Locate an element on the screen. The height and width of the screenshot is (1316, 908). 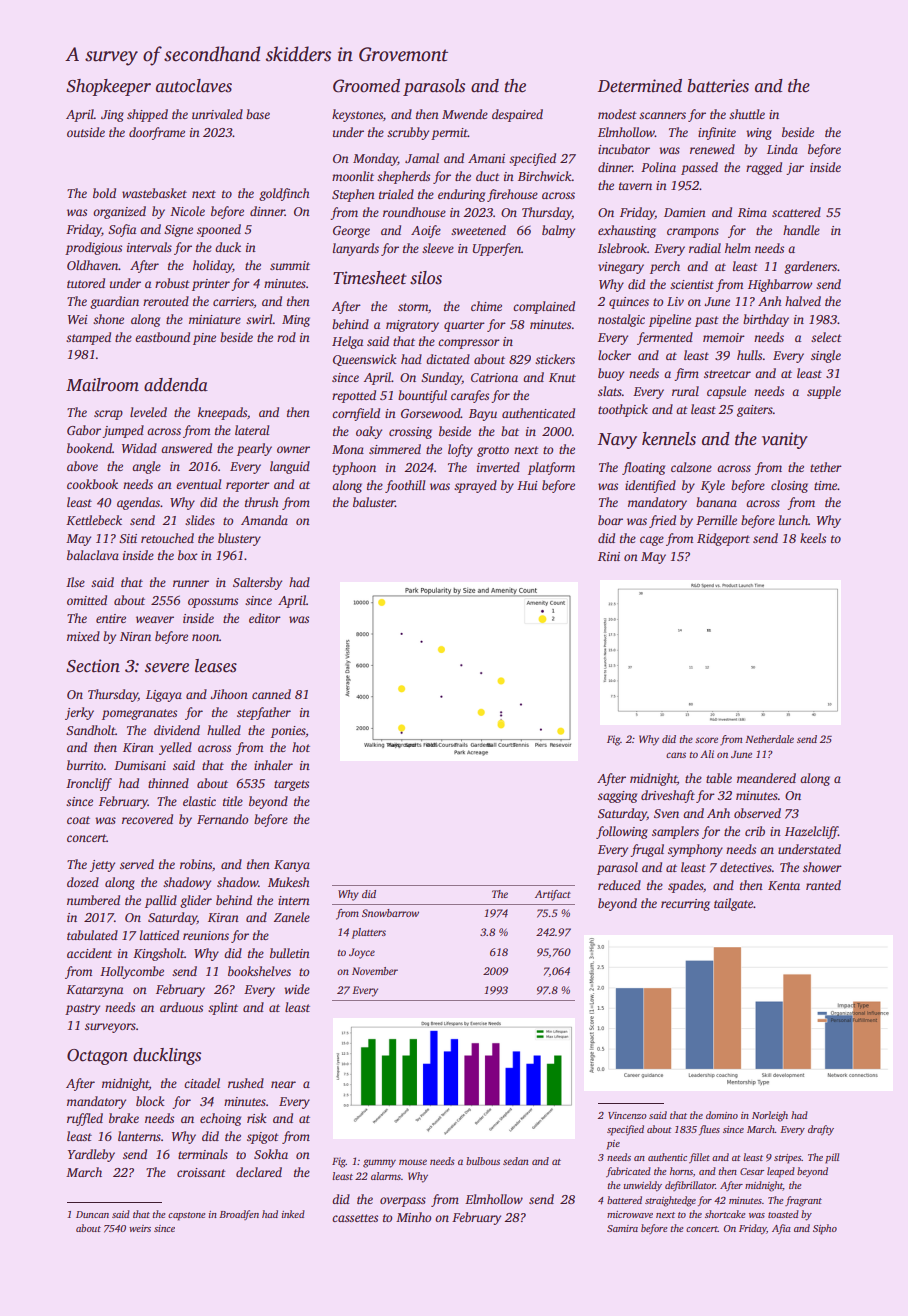
weirs is located at coordinates (140, 1228).
